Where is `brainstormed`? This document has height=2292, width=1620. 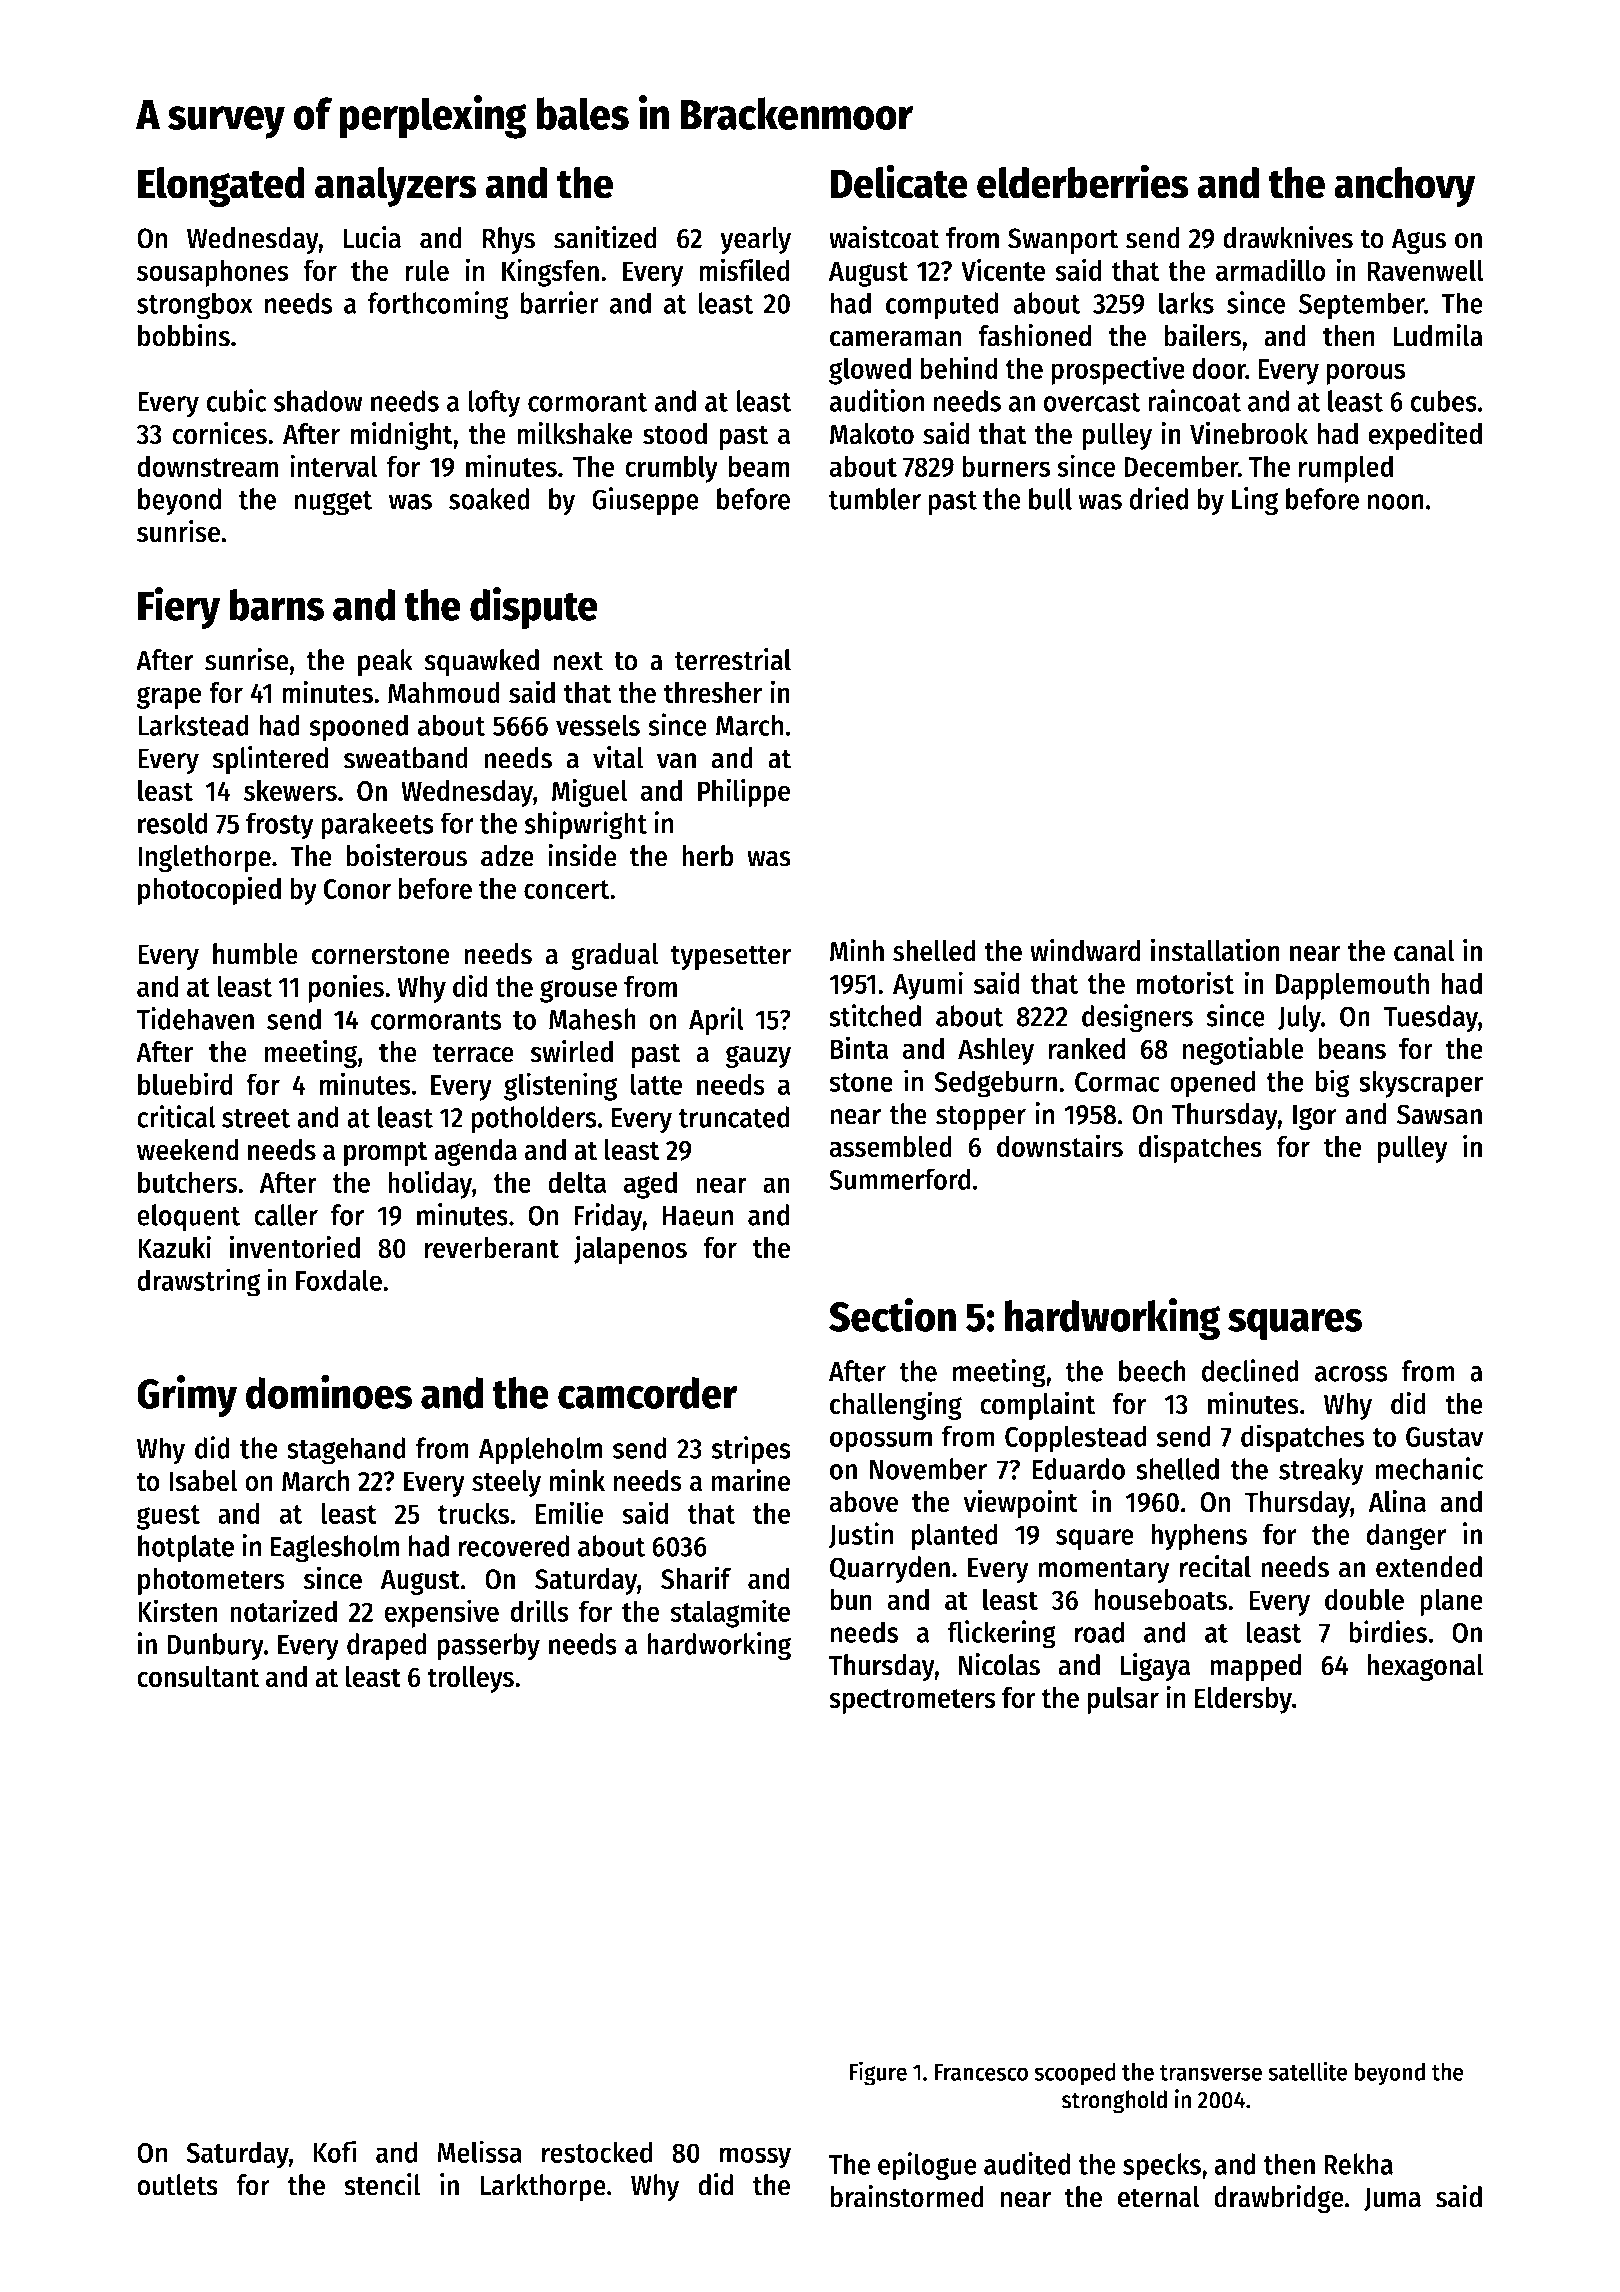 brainstormed is located at coordinates (907, 2196).
